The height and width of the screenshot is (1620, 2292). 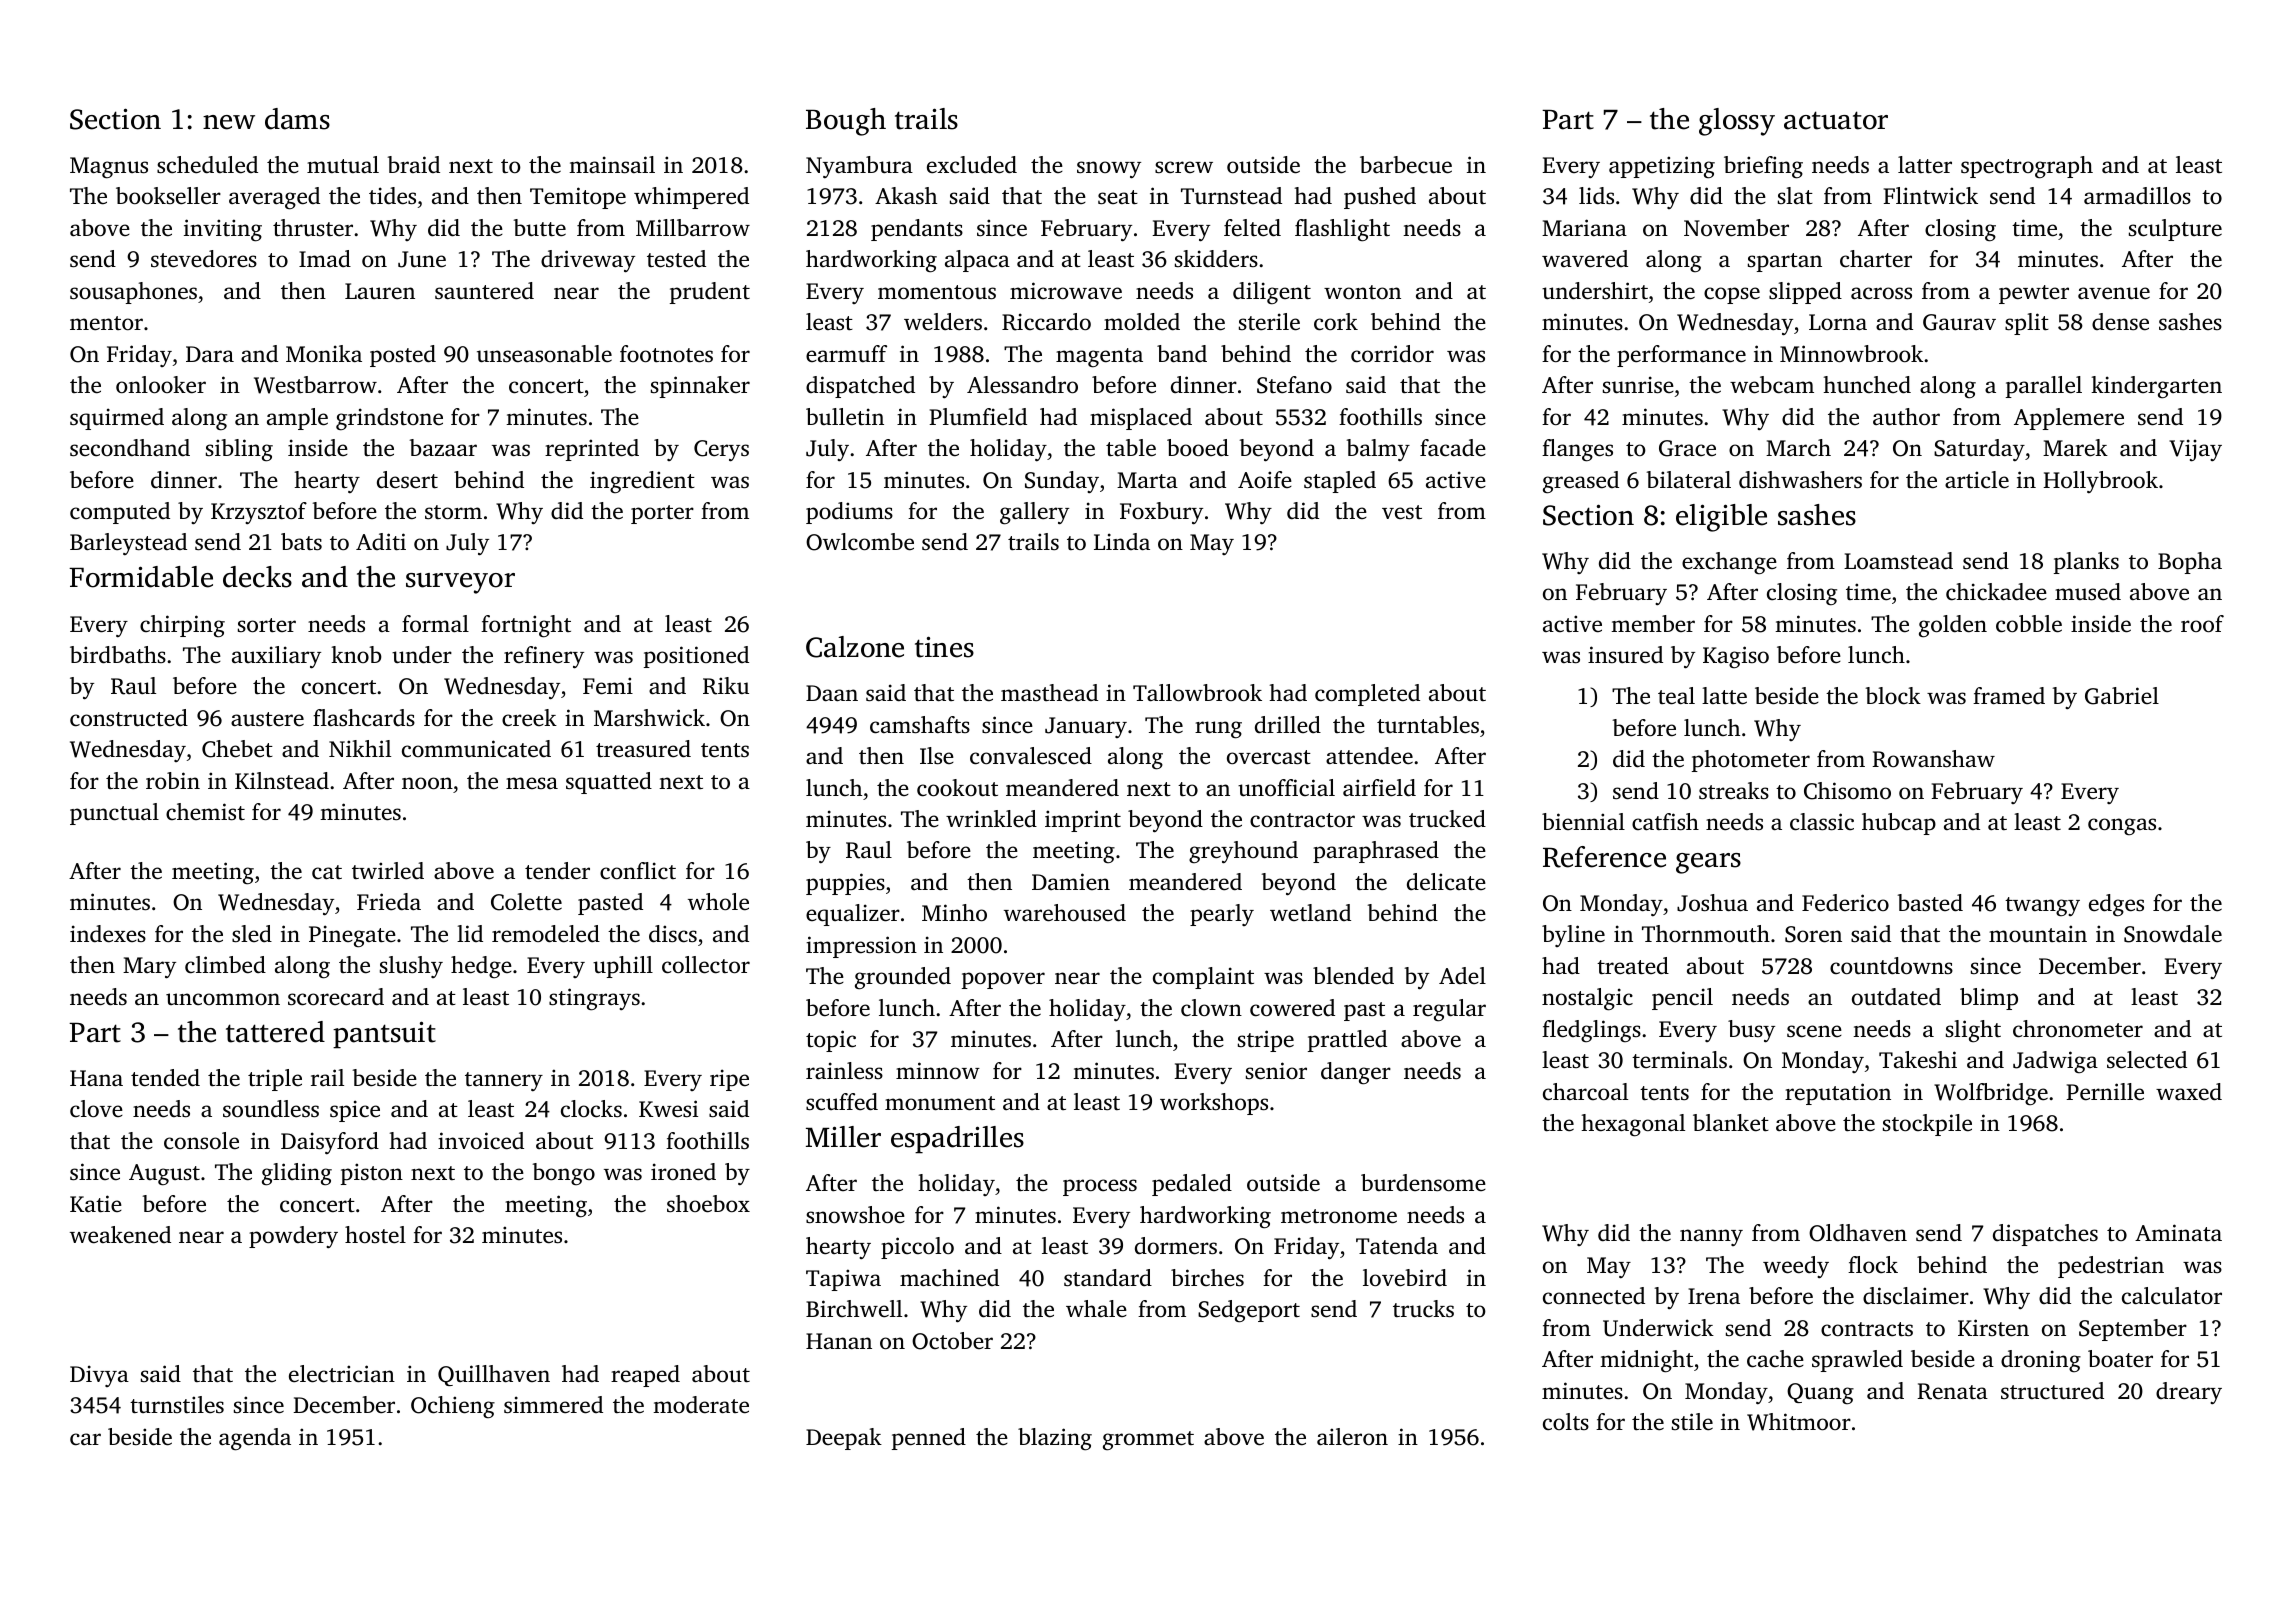 What do you see at coordinates (844, 1439) in the screenshot?
I see `Deepak` at bounding box center [844, 1439].
